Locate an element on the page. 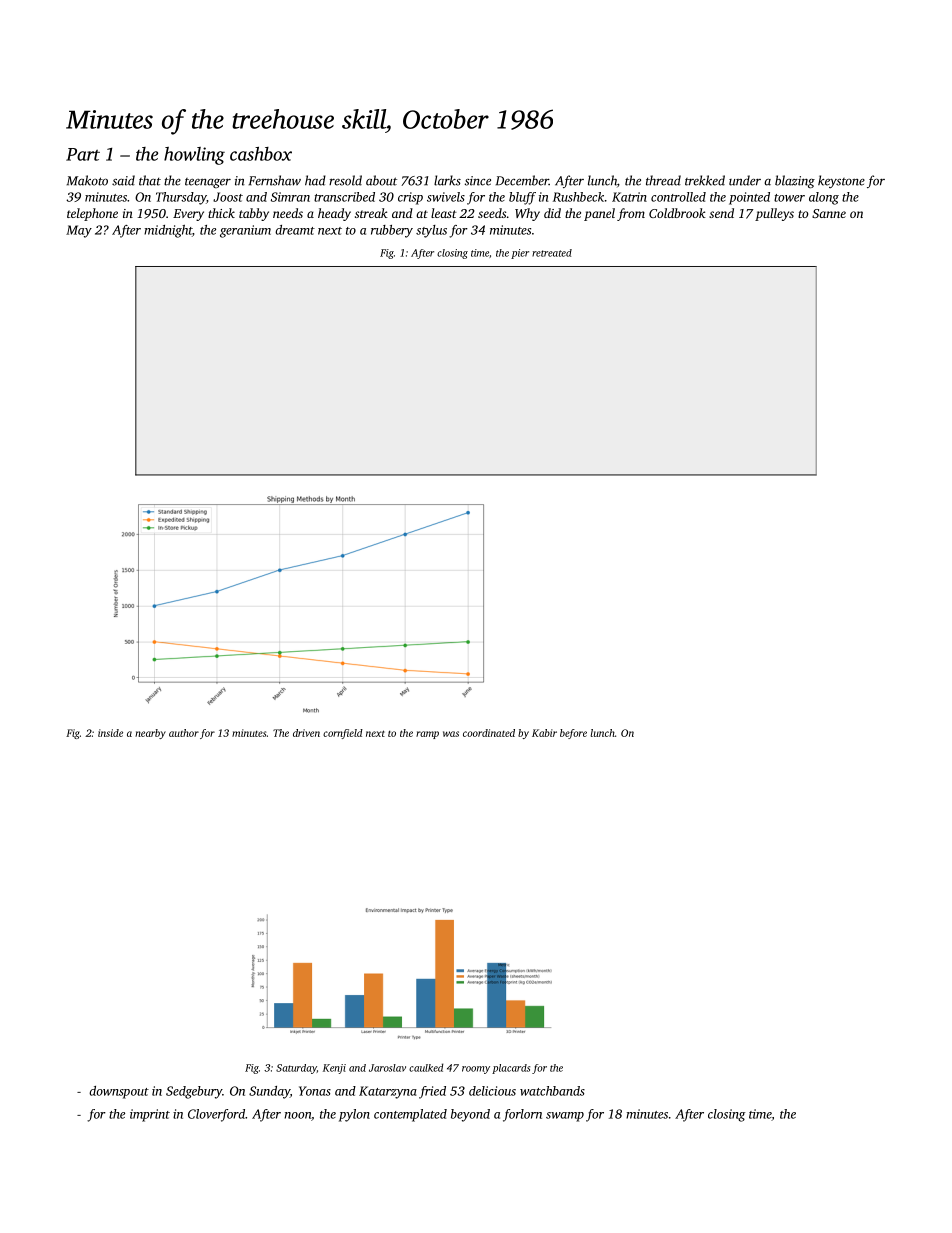 The width and height of the image is (952, 1233). geranium is located at coordinates (245, 231).
